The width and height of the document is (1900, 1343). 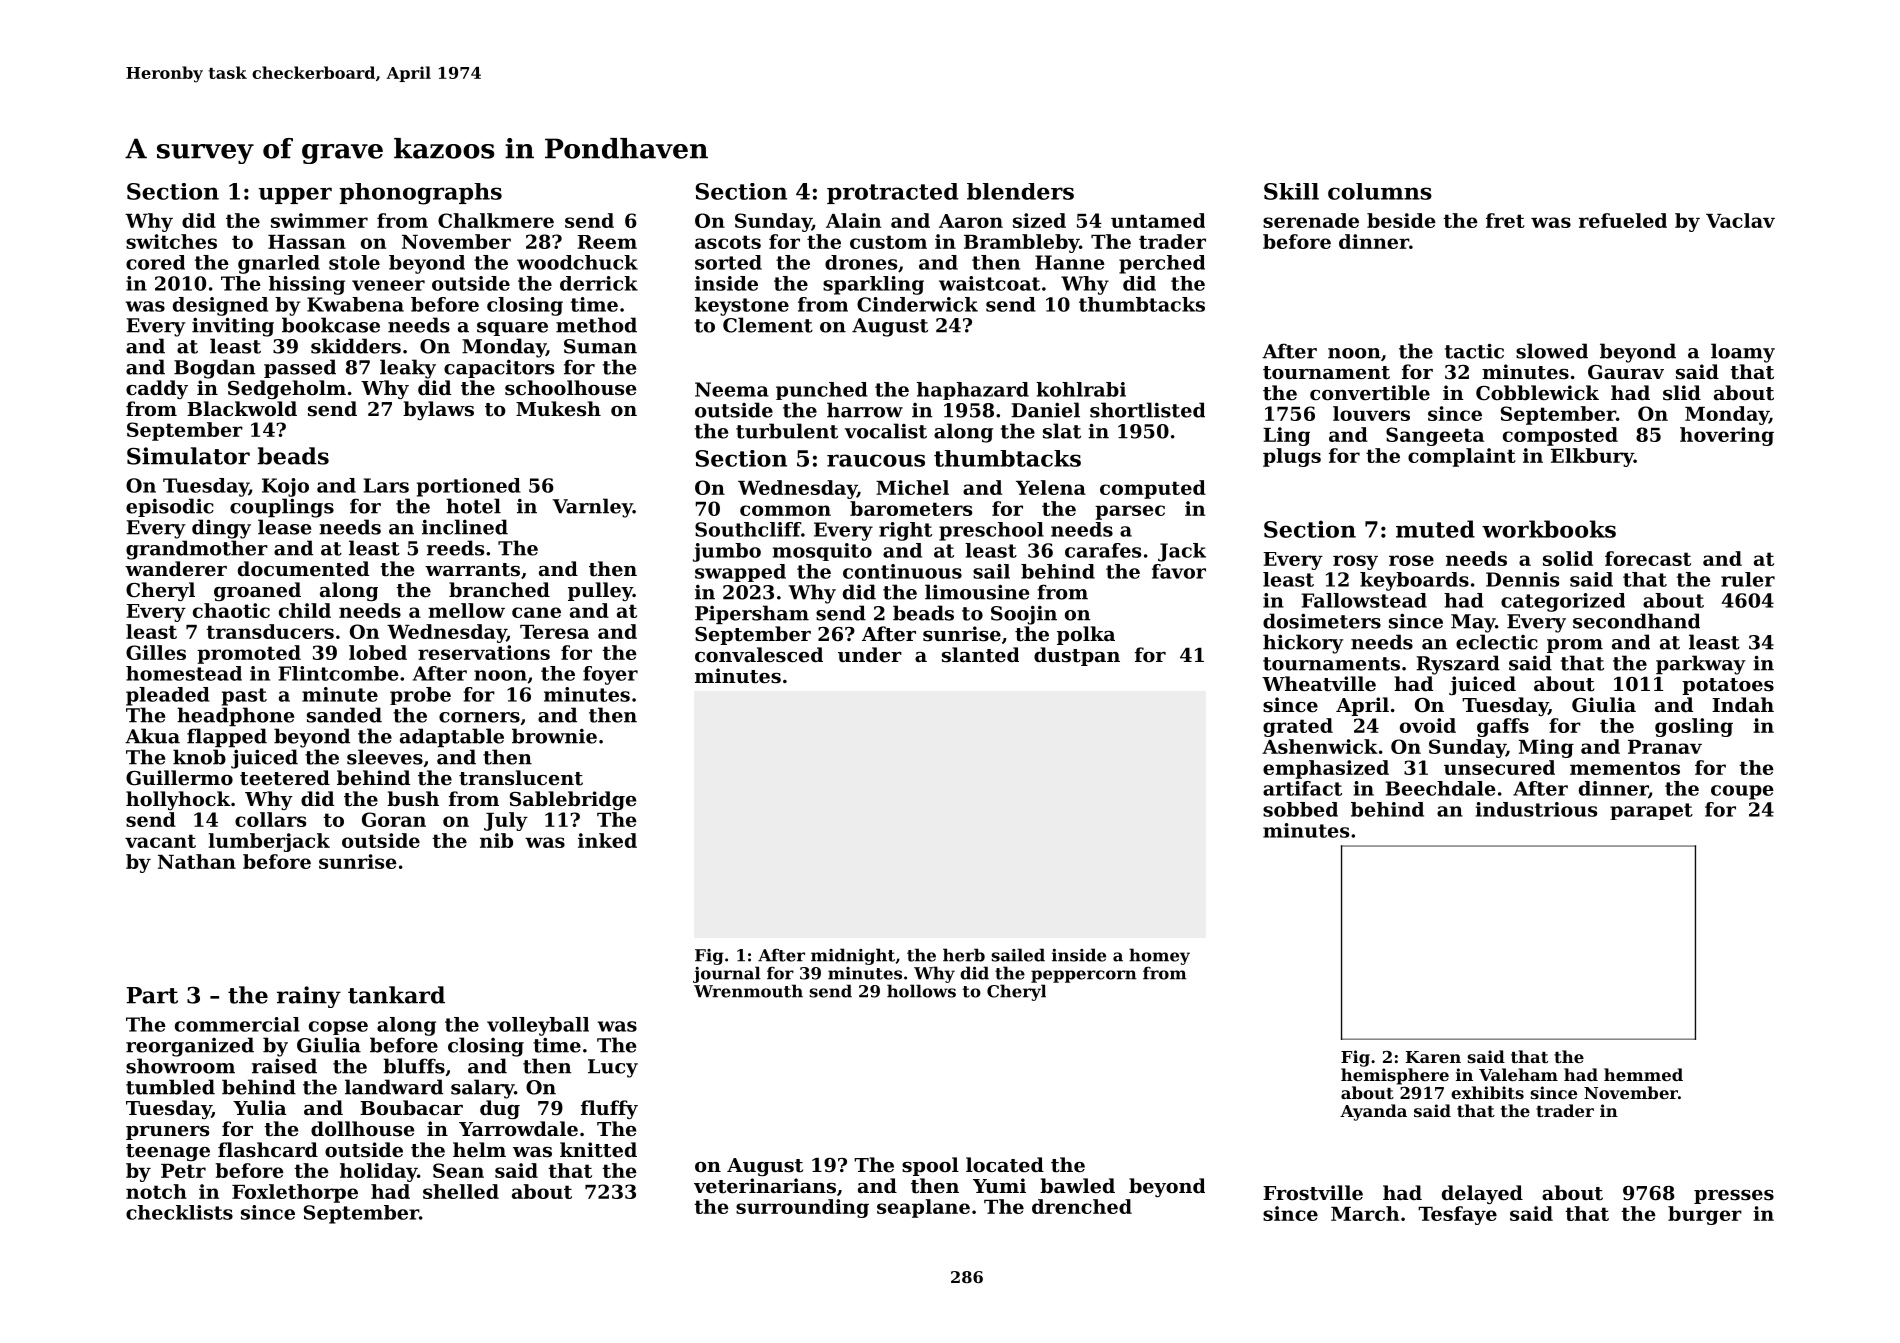 I want to click on Brambleby, so click(x=1021, y=243).
